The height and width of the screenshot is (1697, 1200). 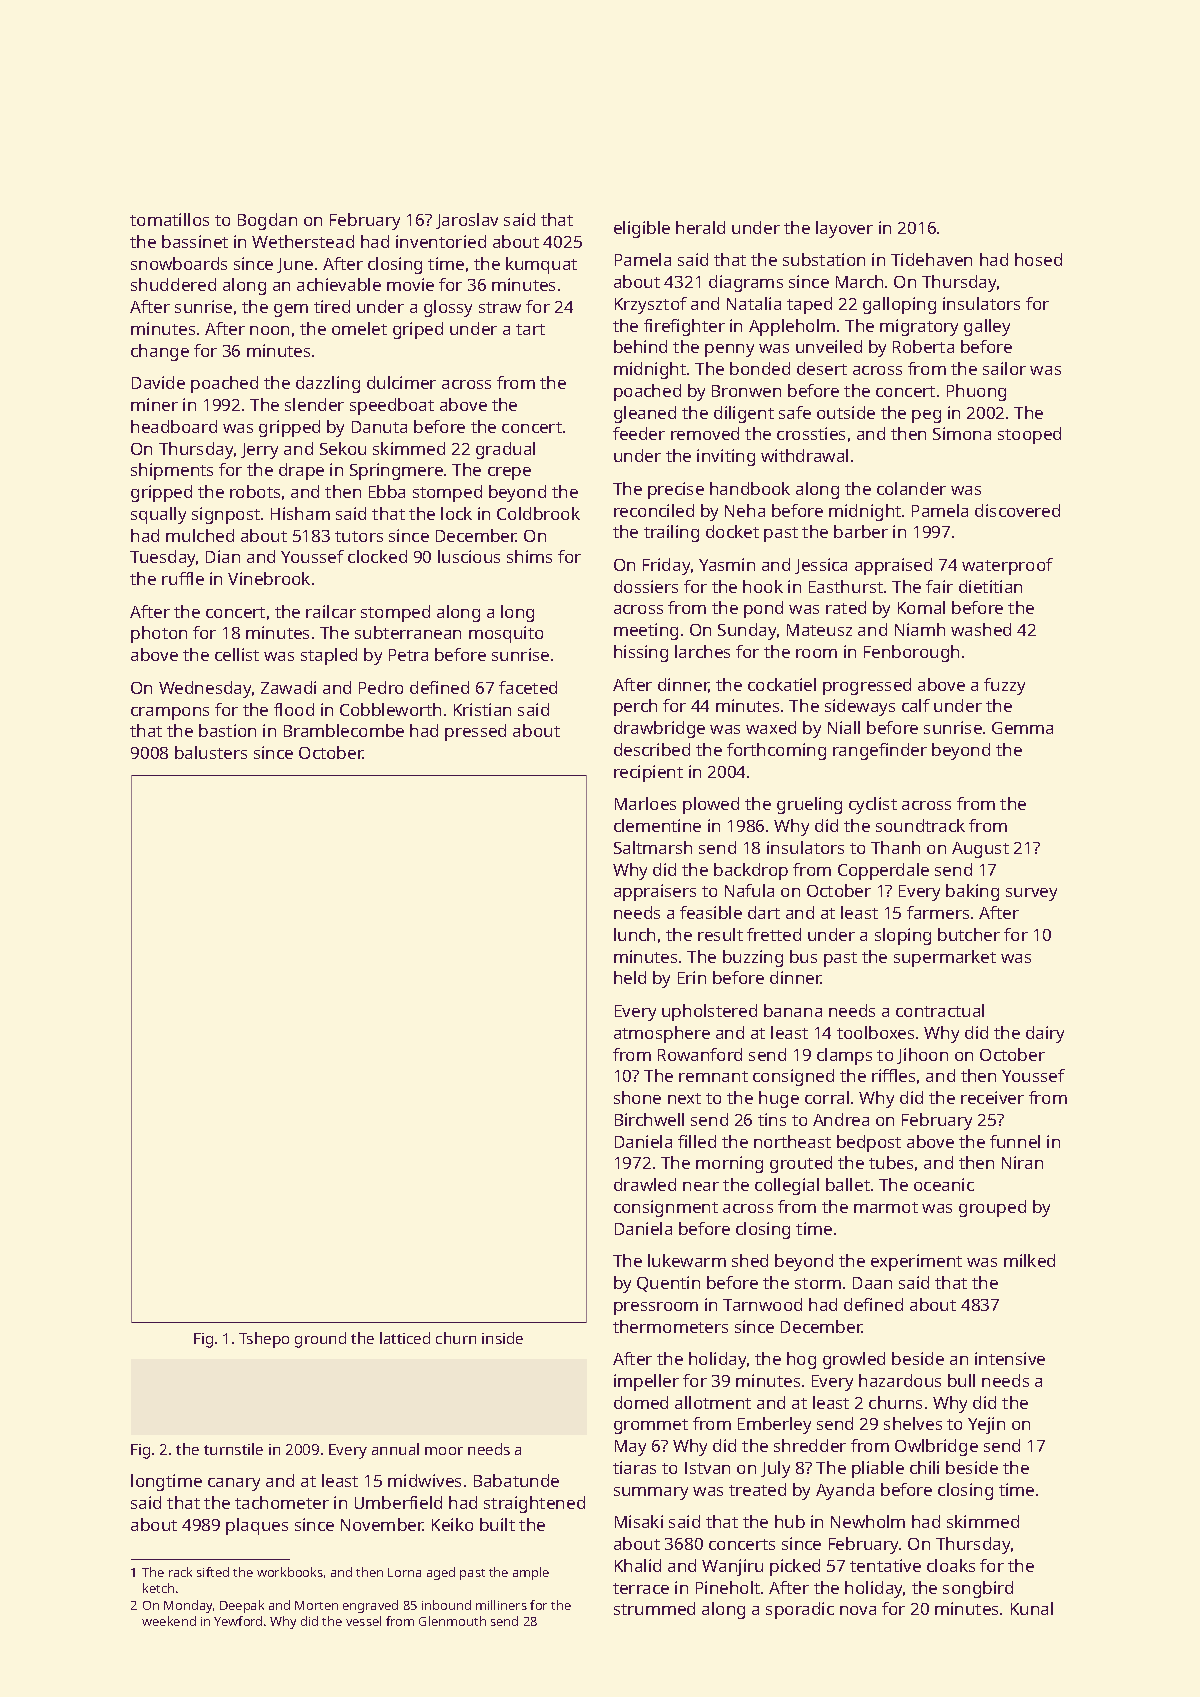 I want to click on ground, so click(x=320, y=1340).
